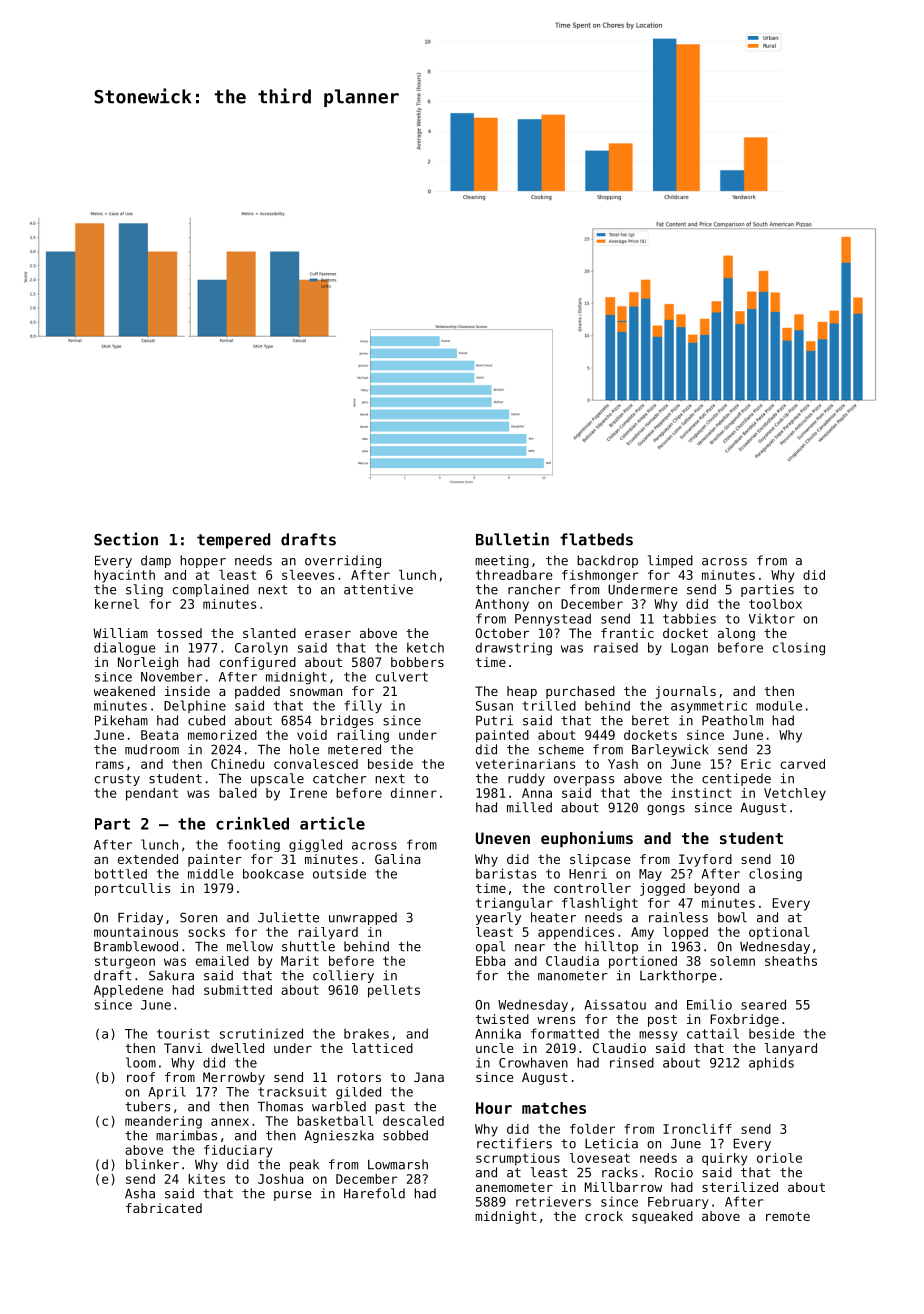  I want to click on yearly, so click(498, 918).
